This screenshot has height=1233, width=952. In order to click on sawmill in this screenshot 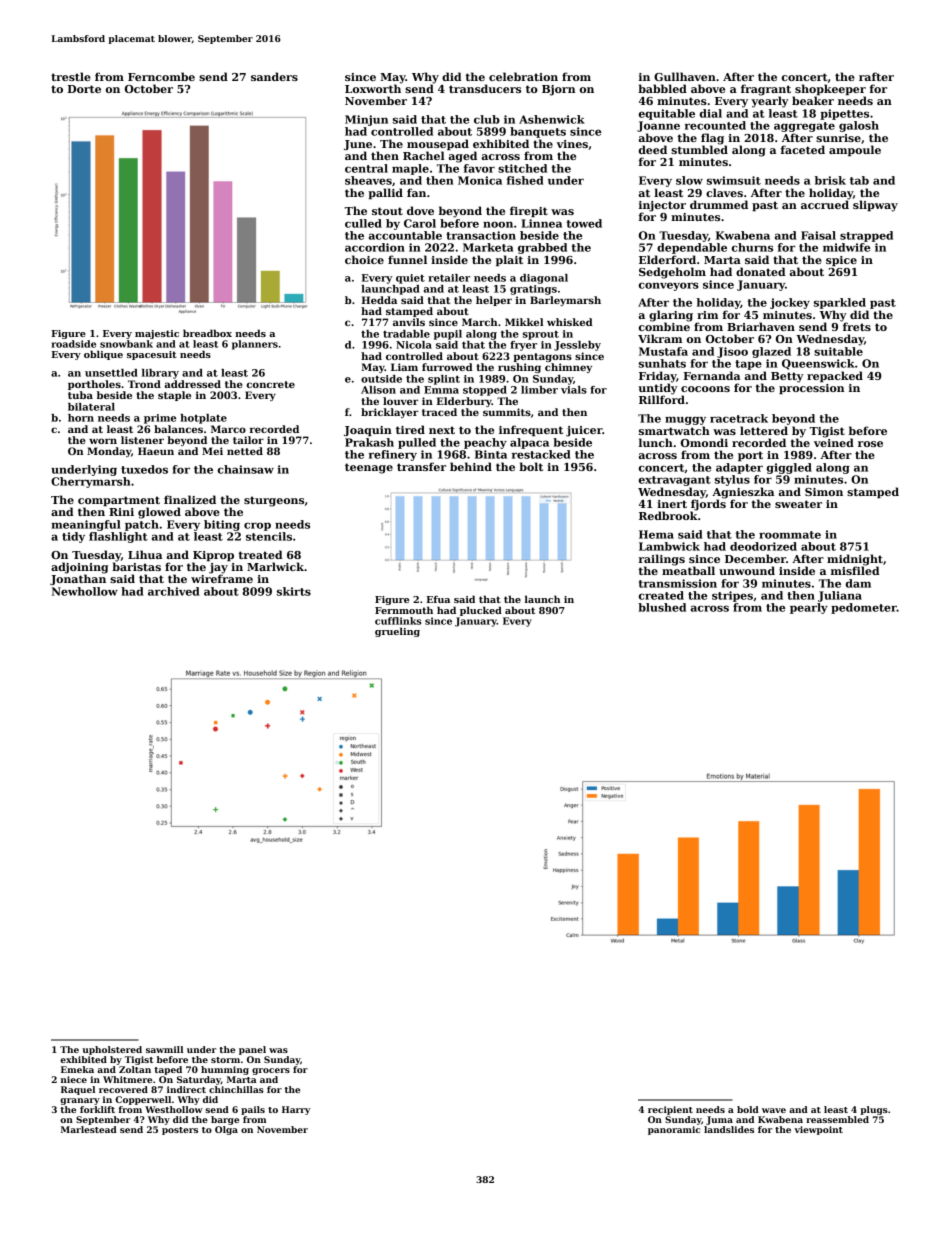, I will do `click(164, 1049)`.
